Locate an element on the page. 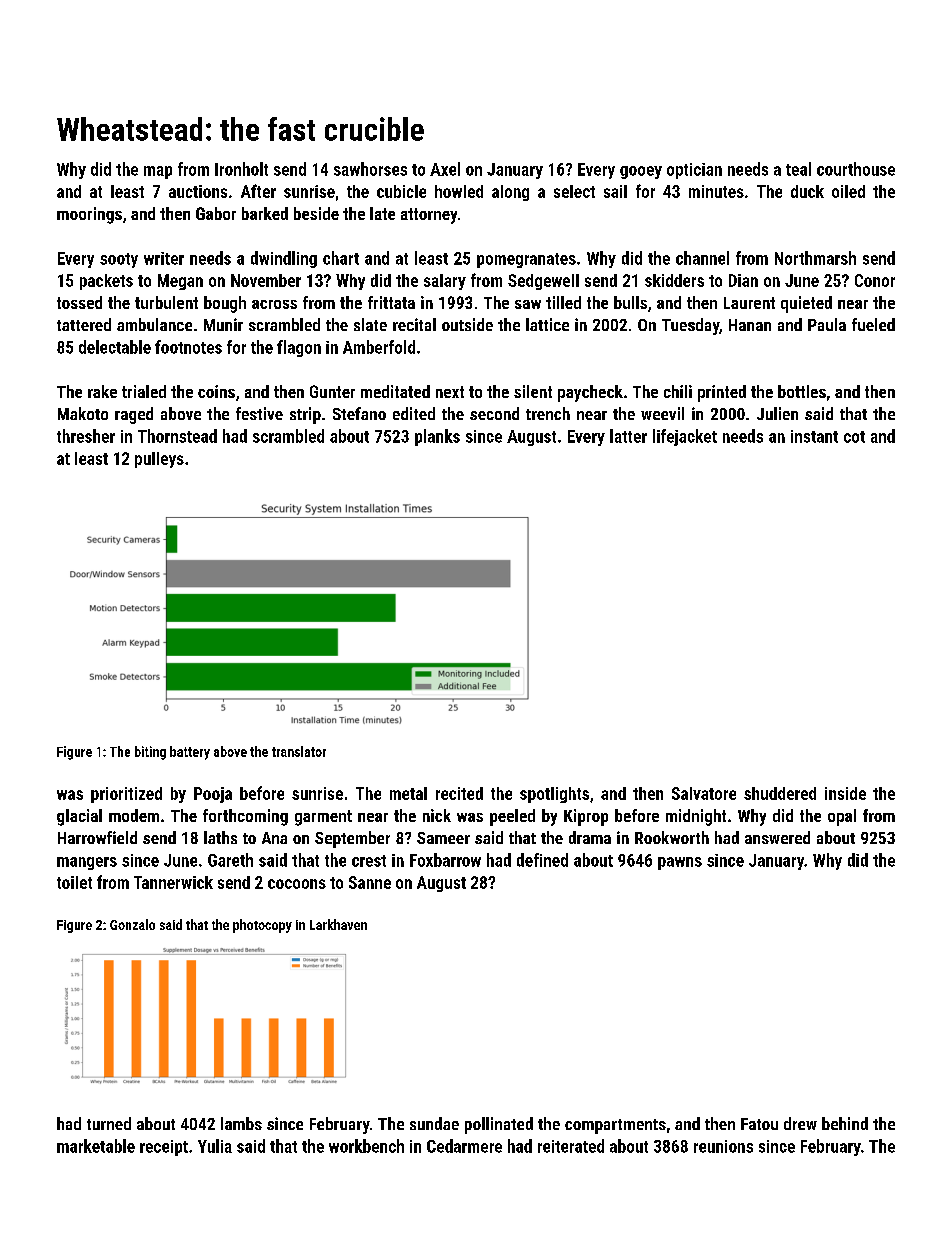 The height and width of the image is (1233, 952). Axel is located at coordinates (445, 169).
